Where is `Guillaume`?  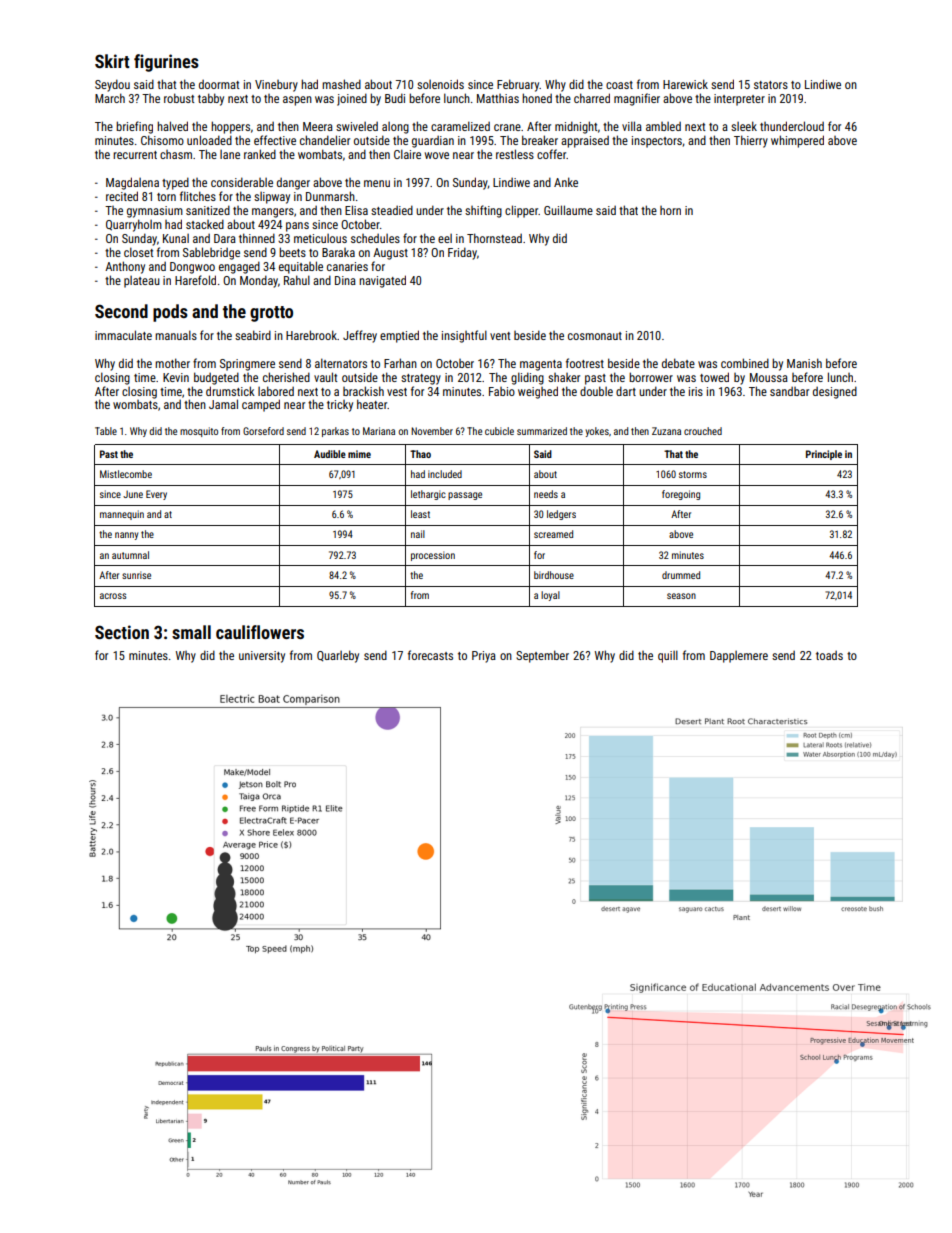
Guillaume is located at coordinates (568, 210).
